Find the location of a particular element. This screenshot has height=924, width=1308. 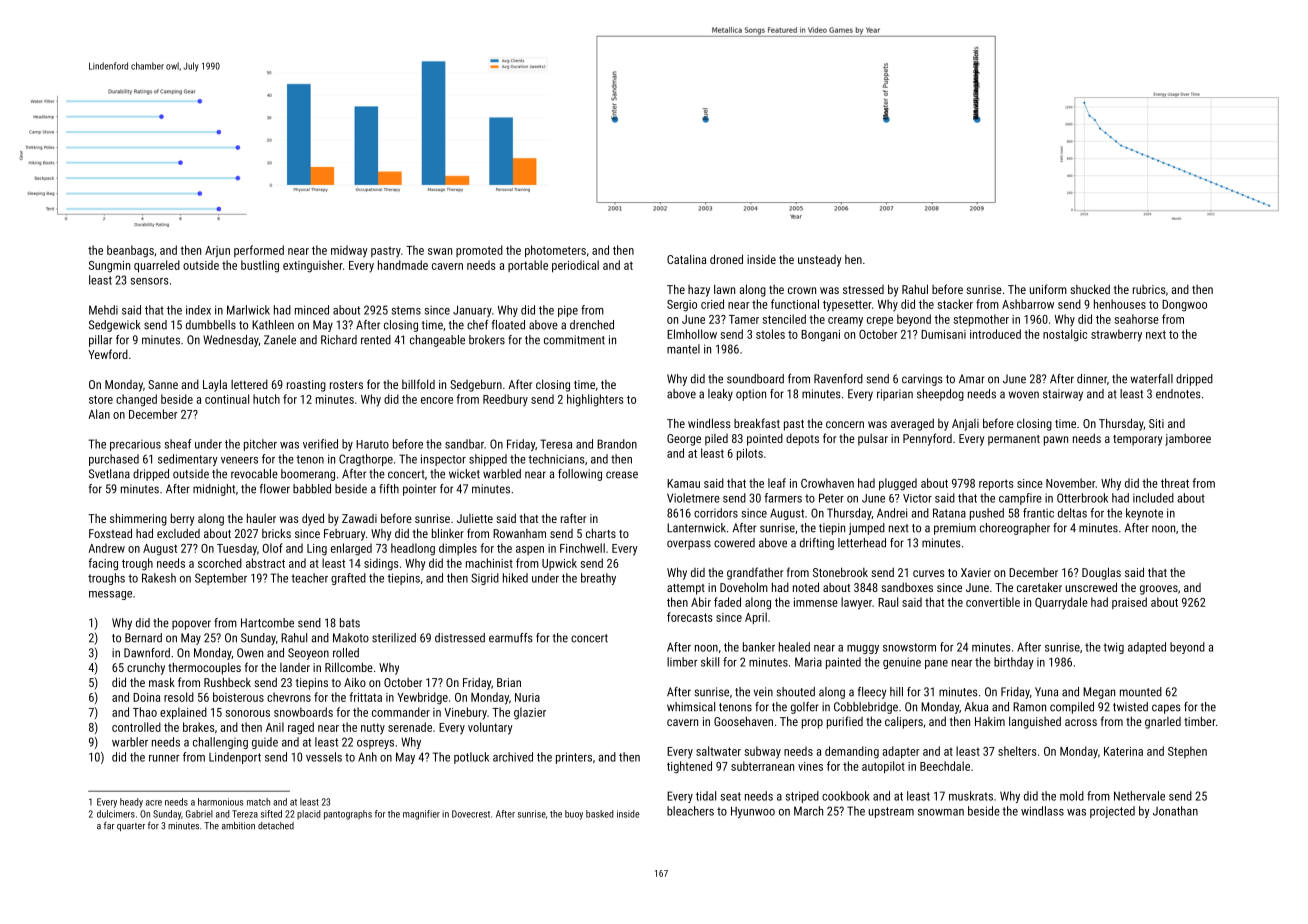

shouted is located at coordinates (795, 692).
